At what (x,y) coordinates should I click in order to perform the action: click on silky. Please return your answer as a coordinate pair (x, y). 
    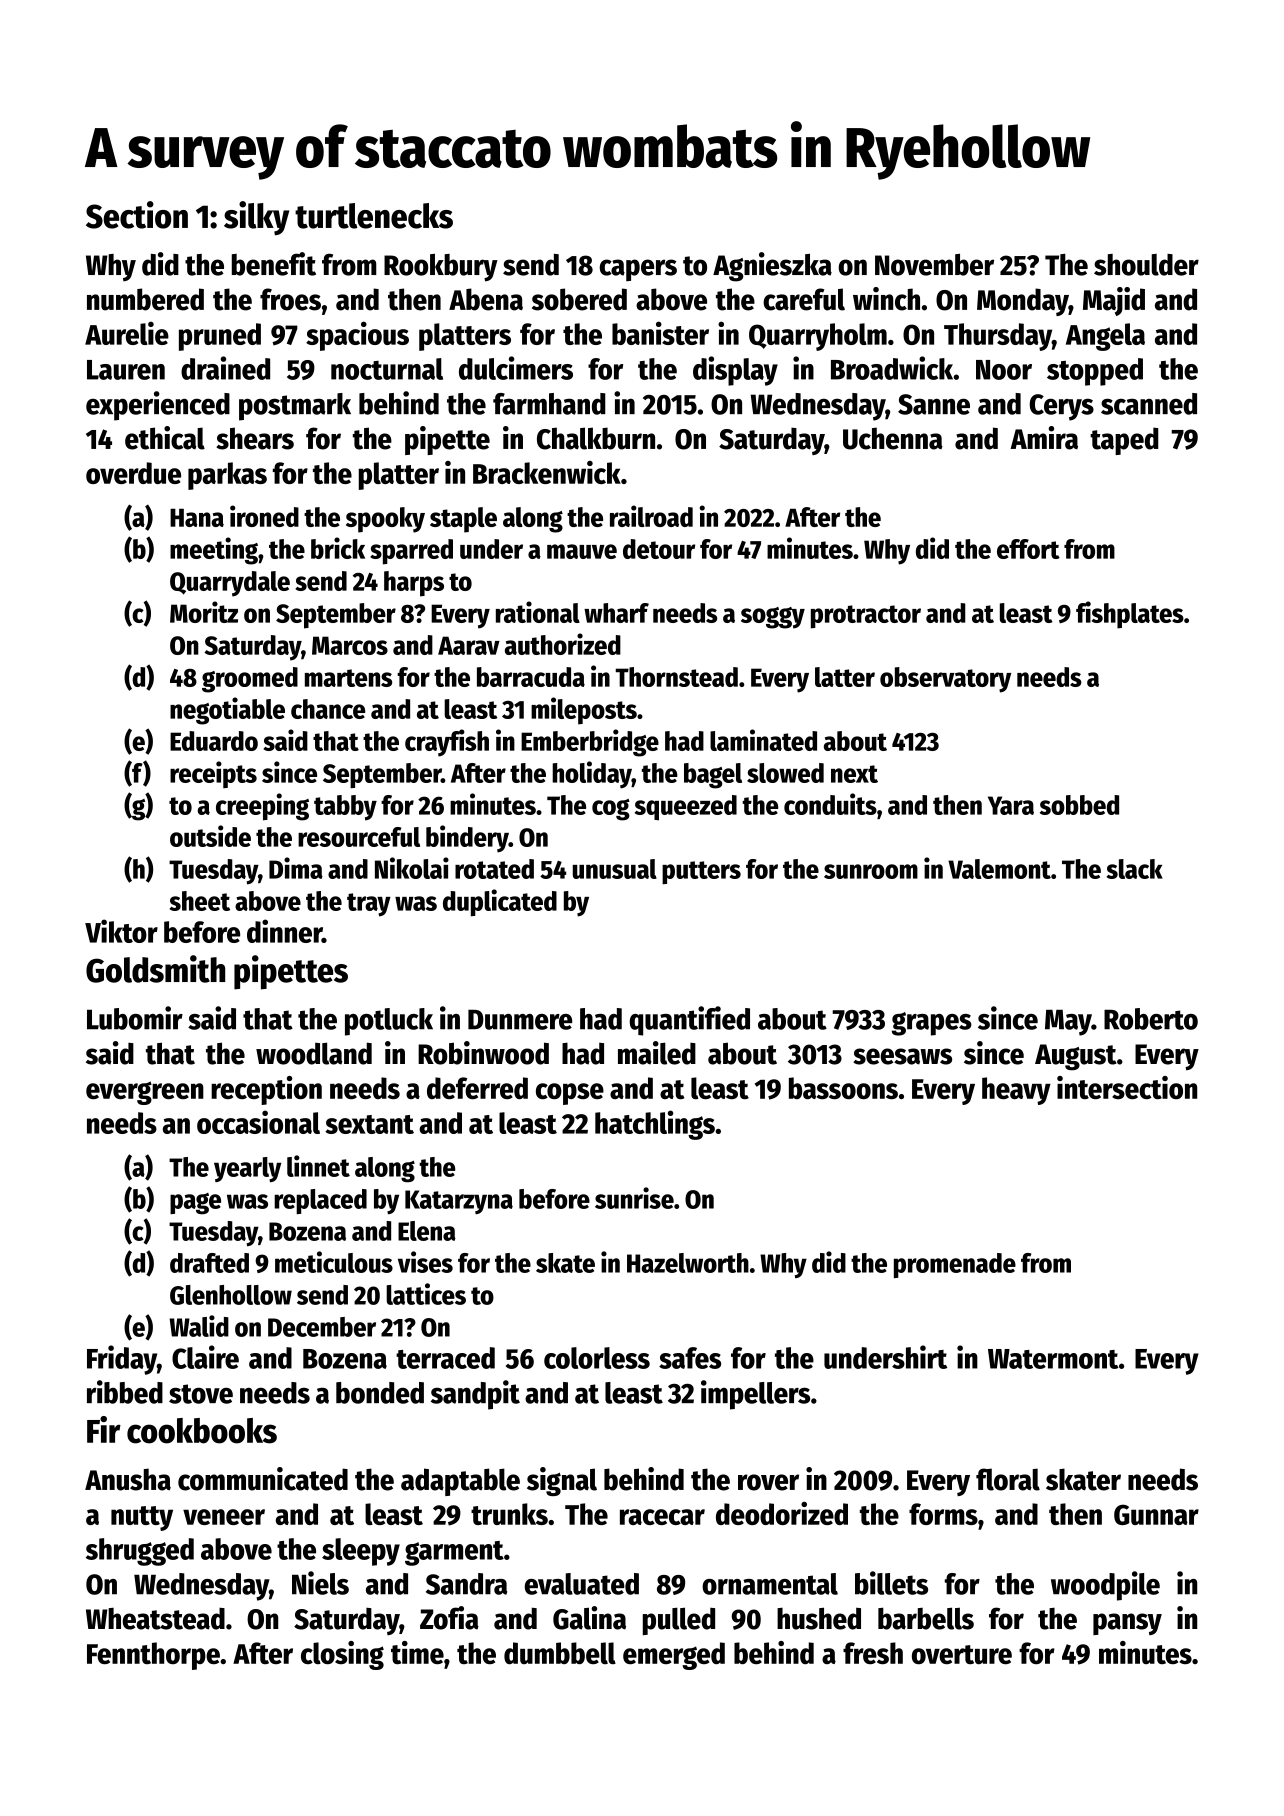
    Looking at the image, I should click on (256, 218).
